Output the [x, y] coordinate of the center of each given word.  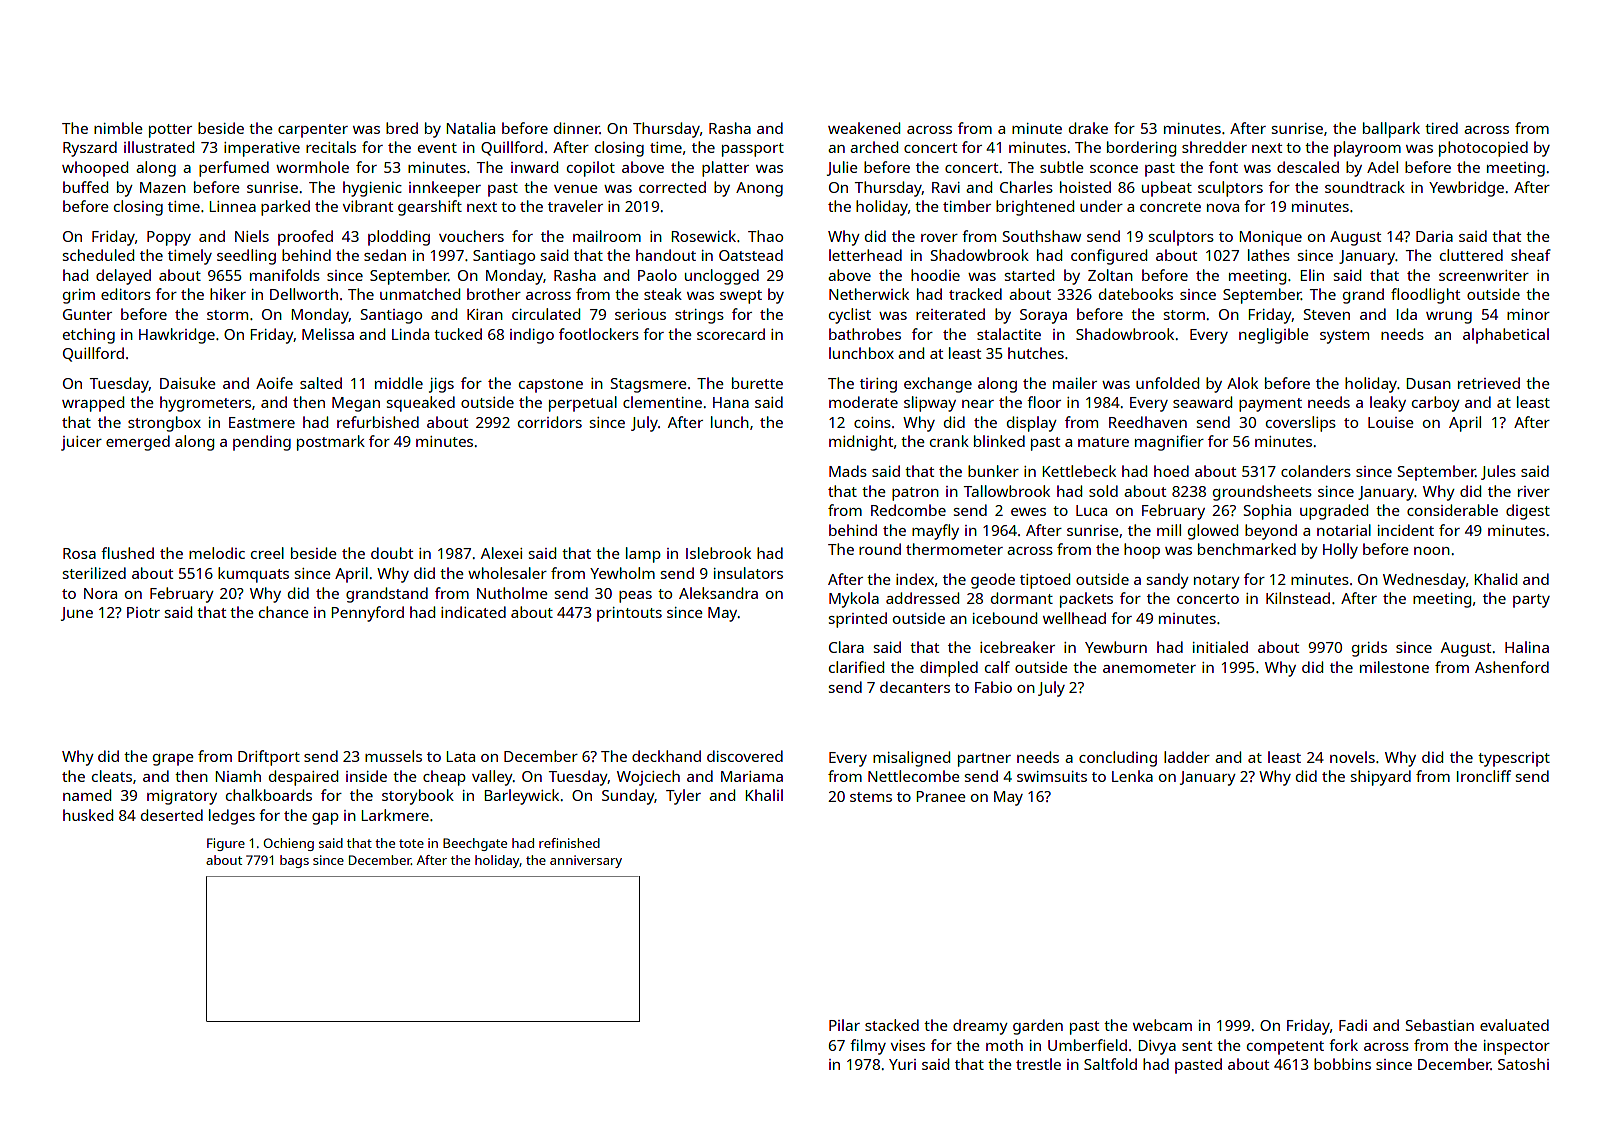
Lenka [1132, 776]
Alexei [501, 553]
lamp [643, 555]
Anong [759, 189]
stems [871, 797]
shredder [1214, 147]
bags [294, 861]
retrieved [1489, 383]
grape [173, 760]
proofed [305, 238]
